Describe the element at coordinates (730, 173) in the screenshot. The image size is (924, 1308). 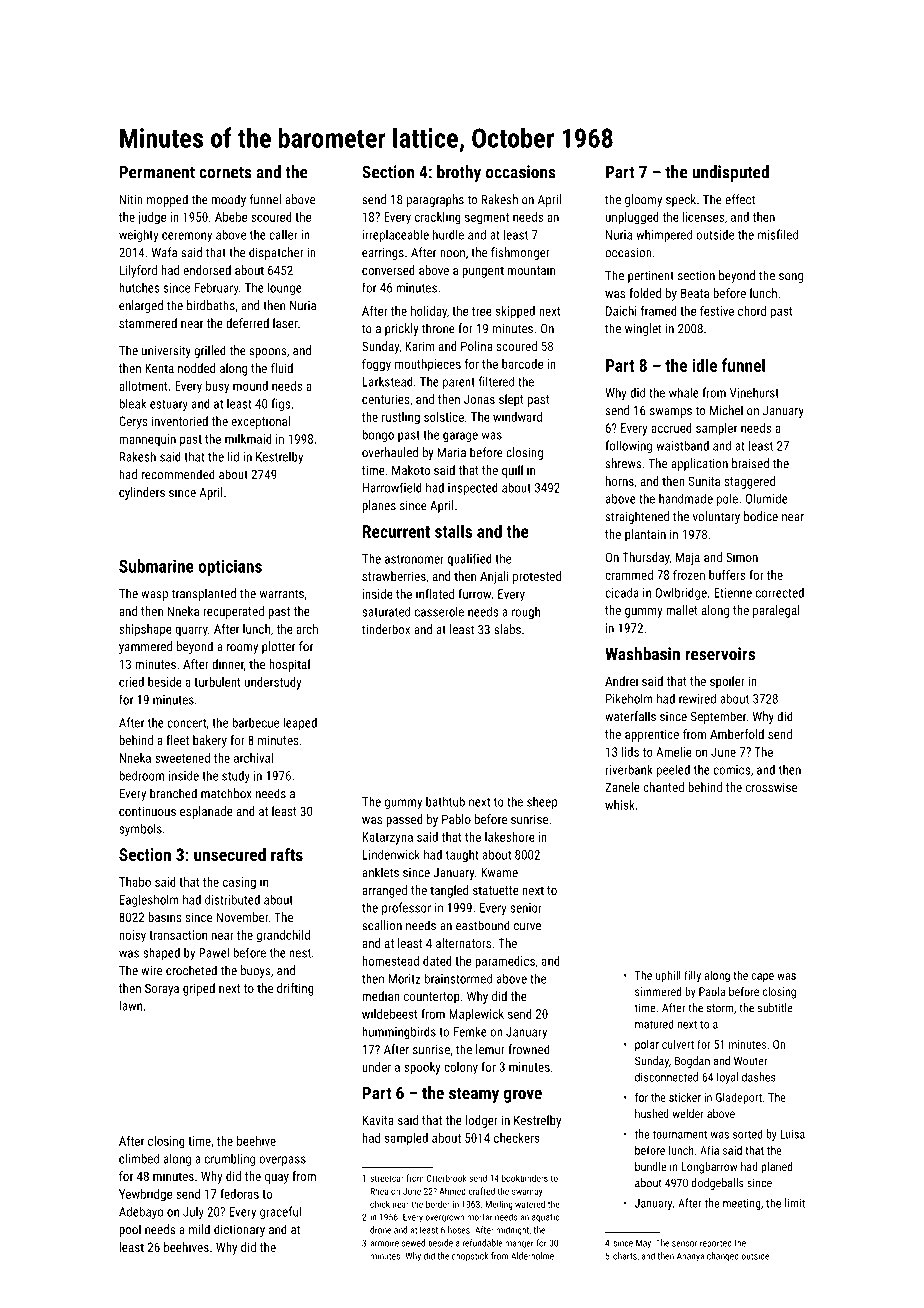
I see `undisputed` at that location.
